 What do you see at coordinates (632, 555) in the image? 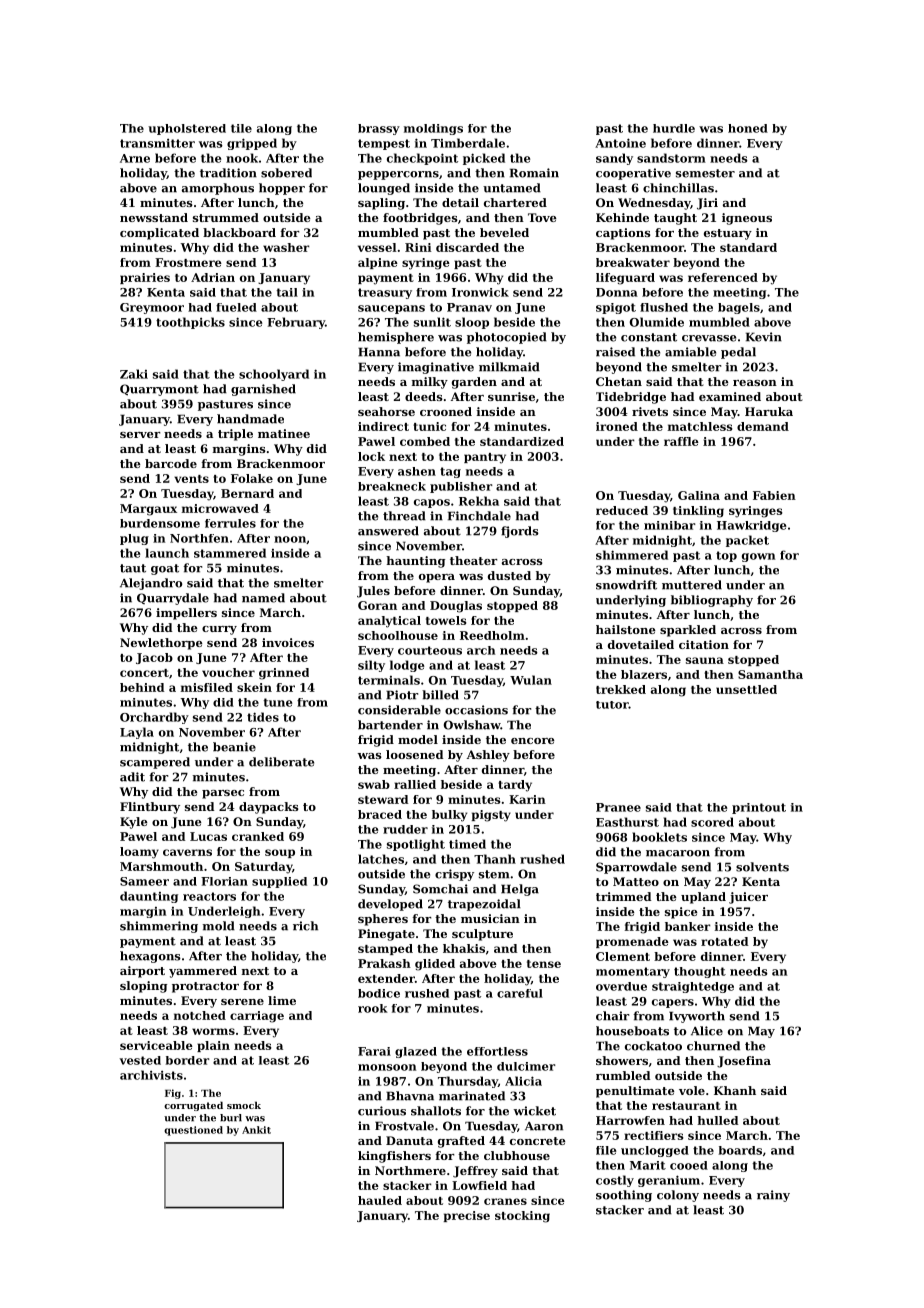
I see `shimmered` at bounding box center [632, 555].
